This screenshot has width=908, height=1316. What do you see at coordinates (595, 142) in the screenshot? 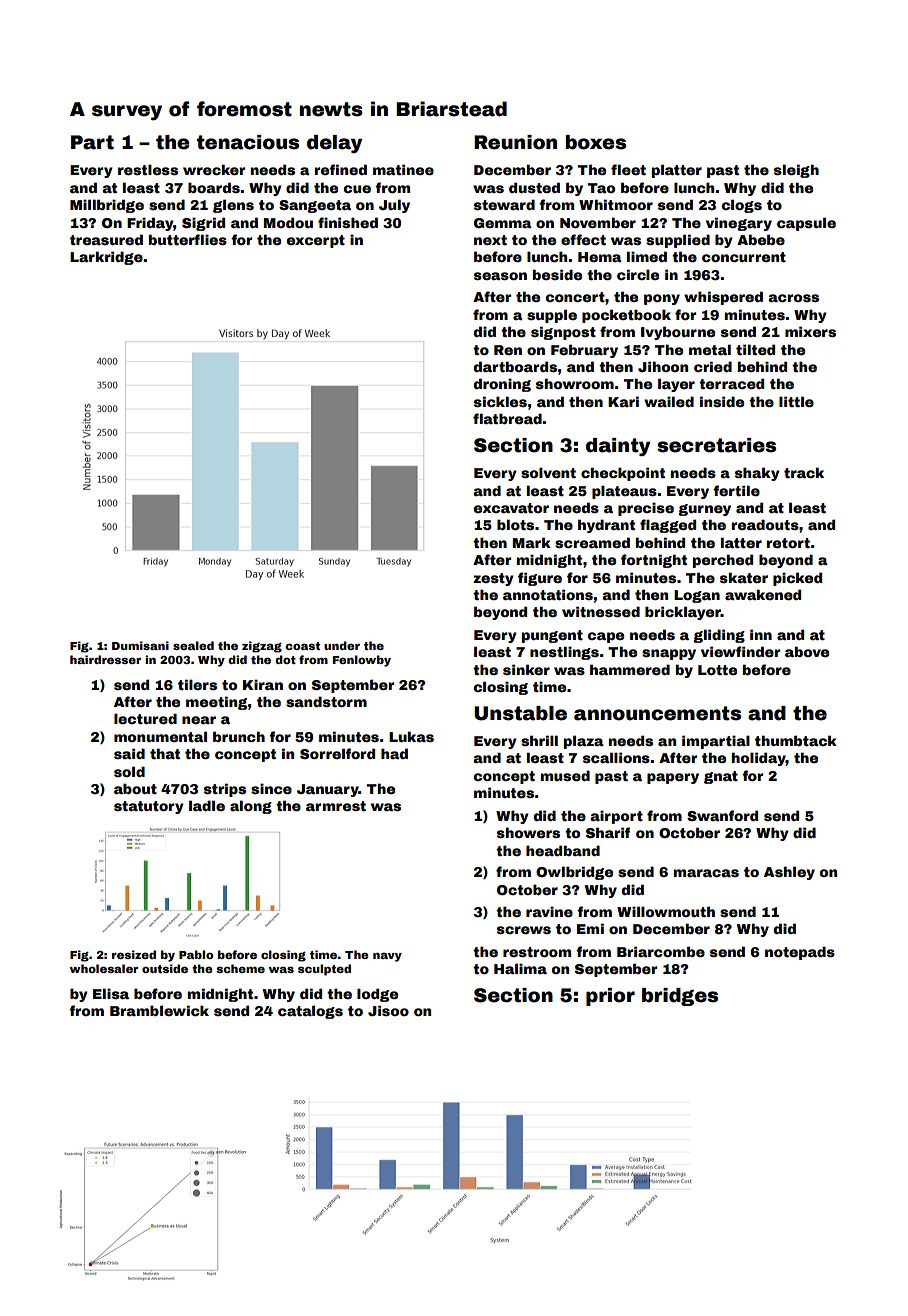
I see `boxes` at bounding box center [595, 142].
